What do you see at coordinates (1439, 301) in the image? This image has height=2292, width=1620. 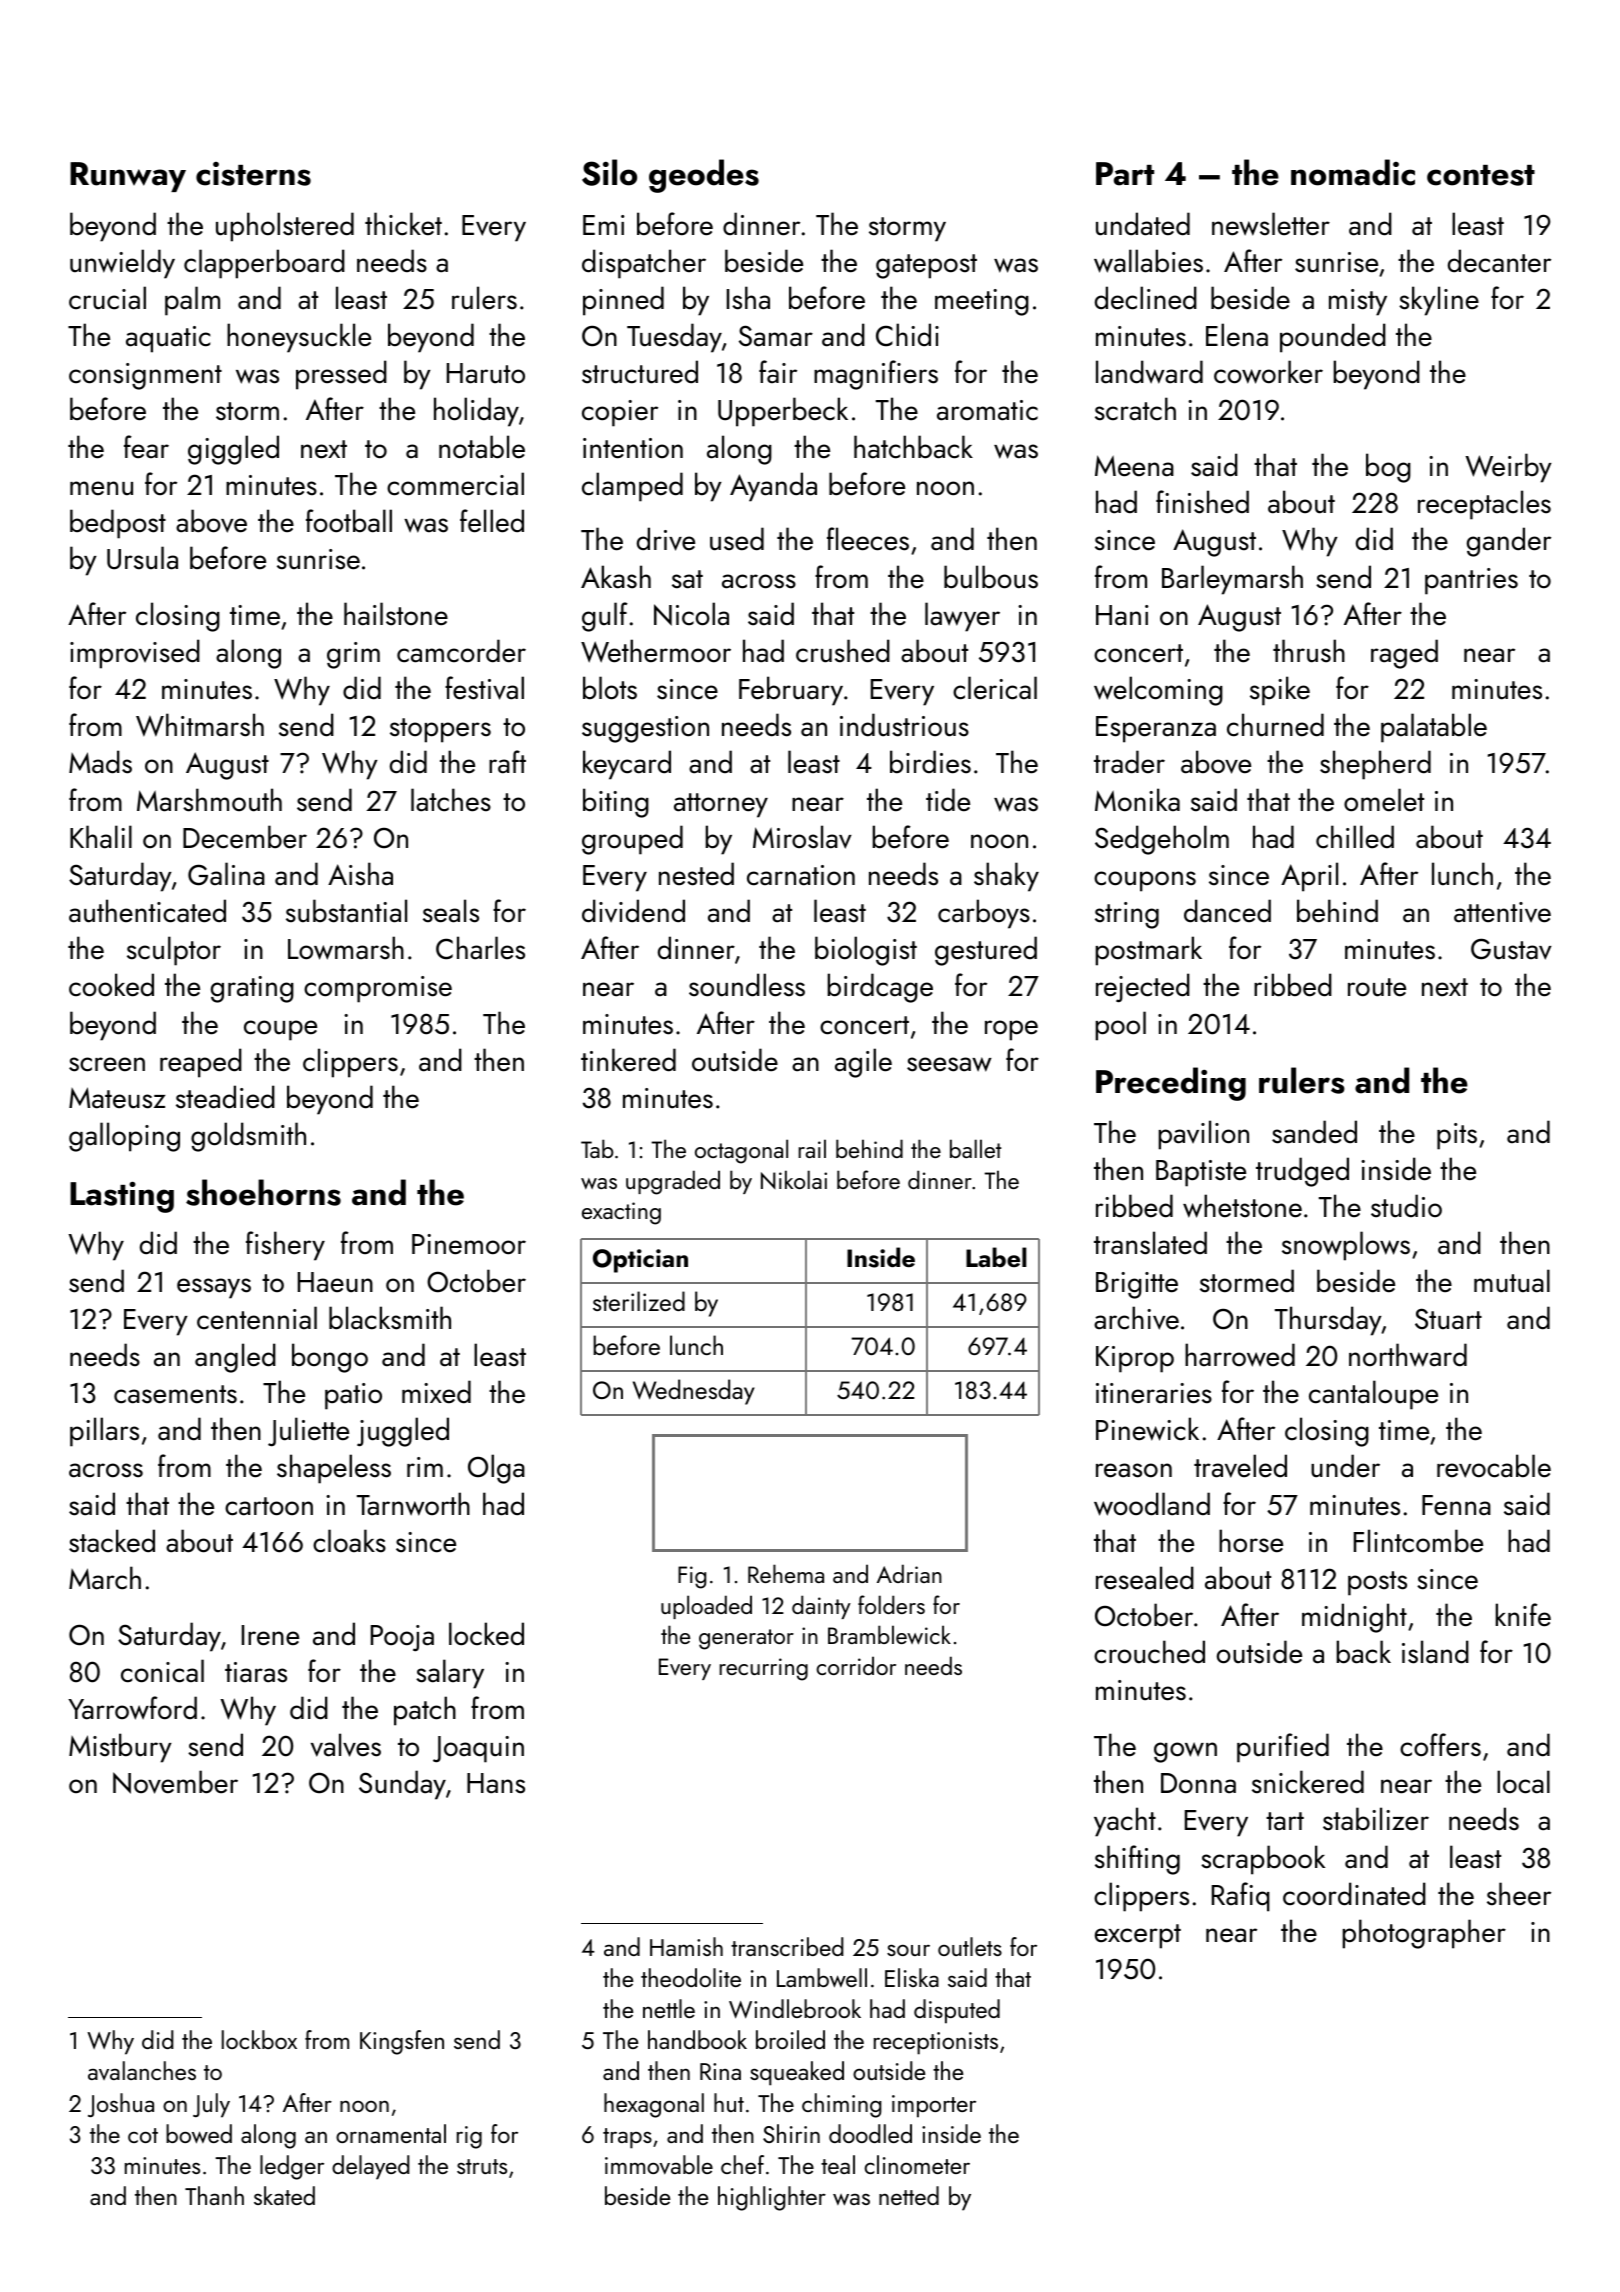 I see `skyline` at bounding box center [1439, 301].
